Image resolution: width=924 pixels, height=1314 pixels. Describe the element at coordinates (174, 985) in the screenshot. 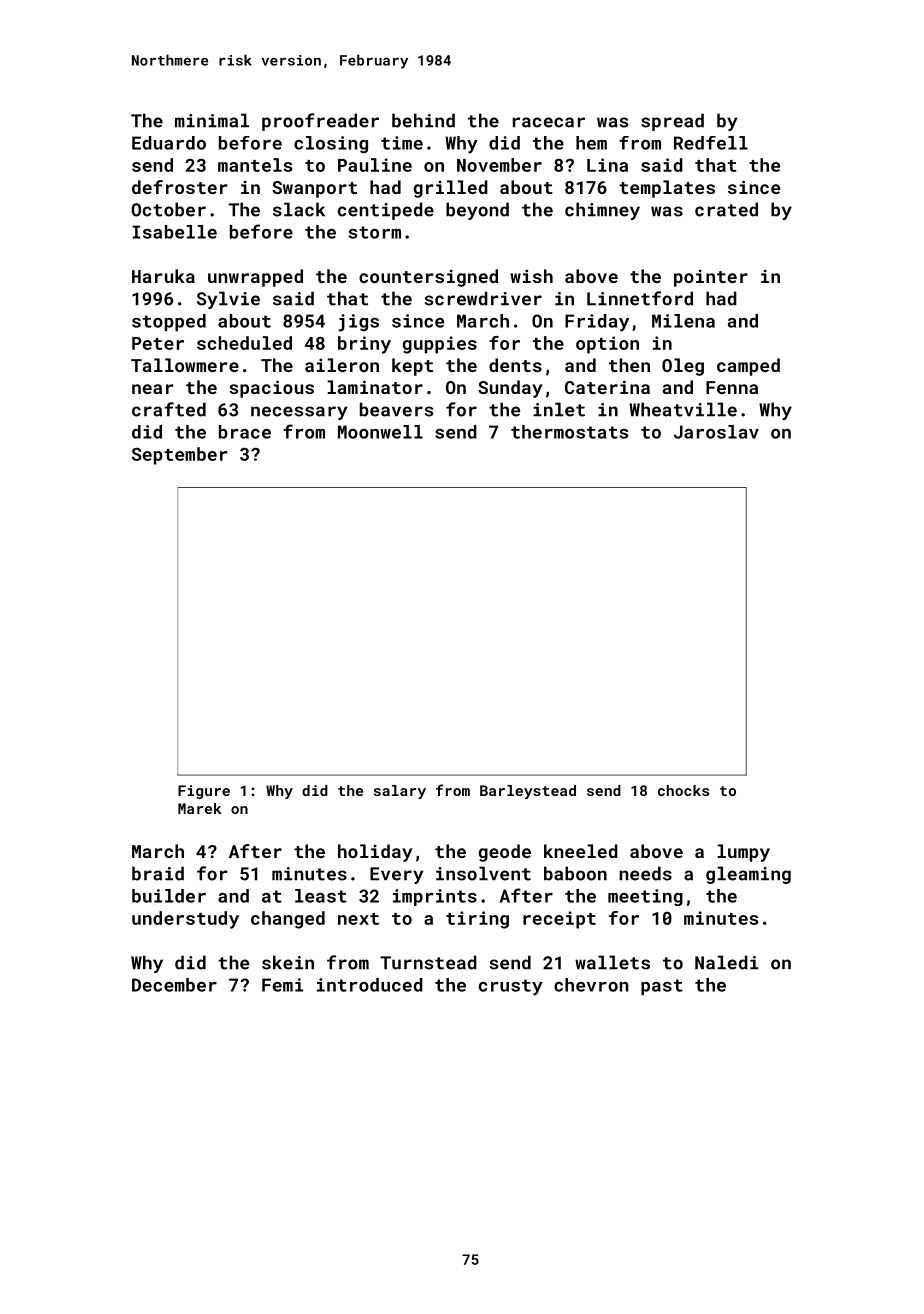

I see `December` at that location.
